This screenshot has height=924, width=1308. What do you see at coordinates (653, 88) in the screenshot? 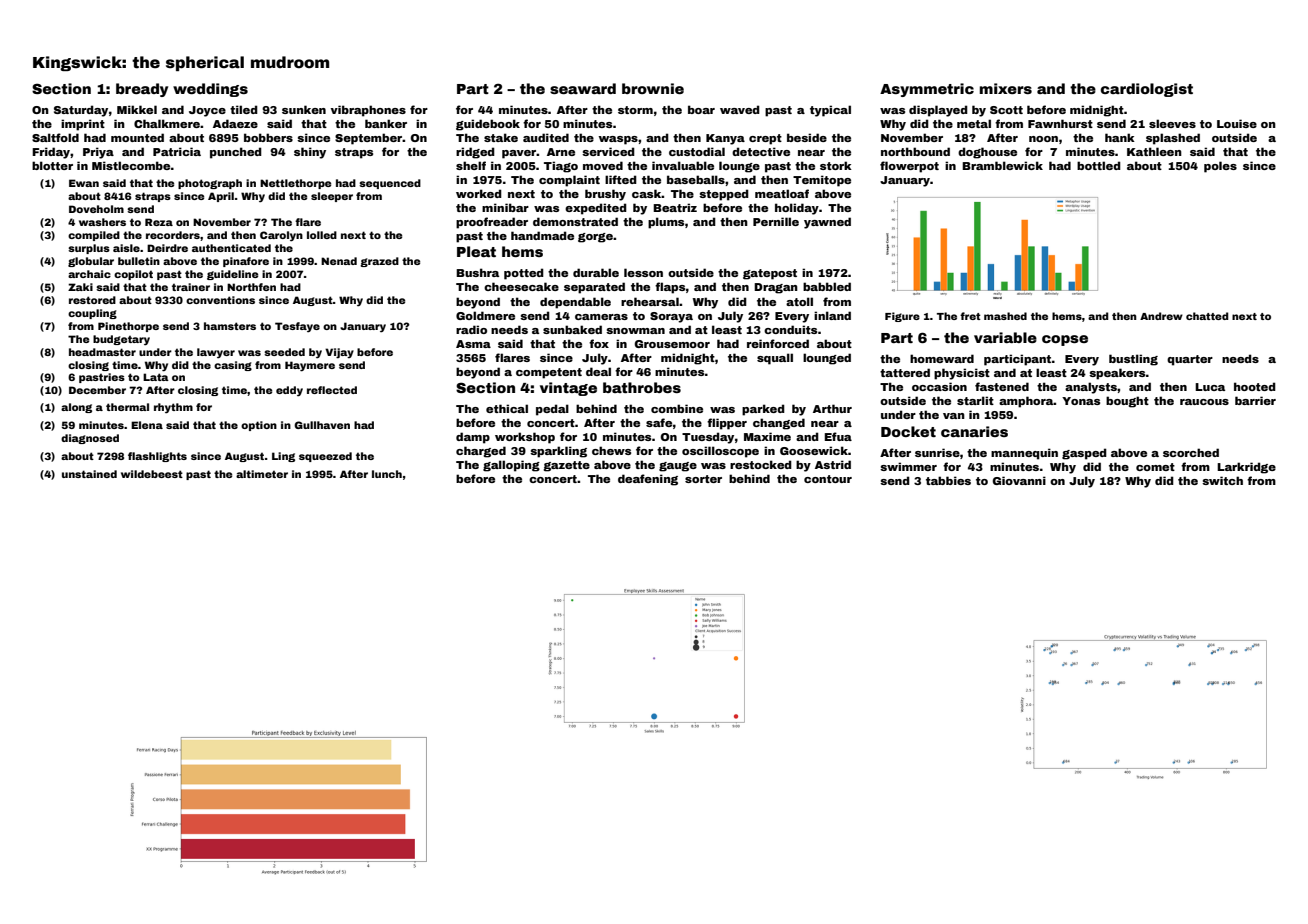
I see `brownie` at bounding box center [653, 88].
